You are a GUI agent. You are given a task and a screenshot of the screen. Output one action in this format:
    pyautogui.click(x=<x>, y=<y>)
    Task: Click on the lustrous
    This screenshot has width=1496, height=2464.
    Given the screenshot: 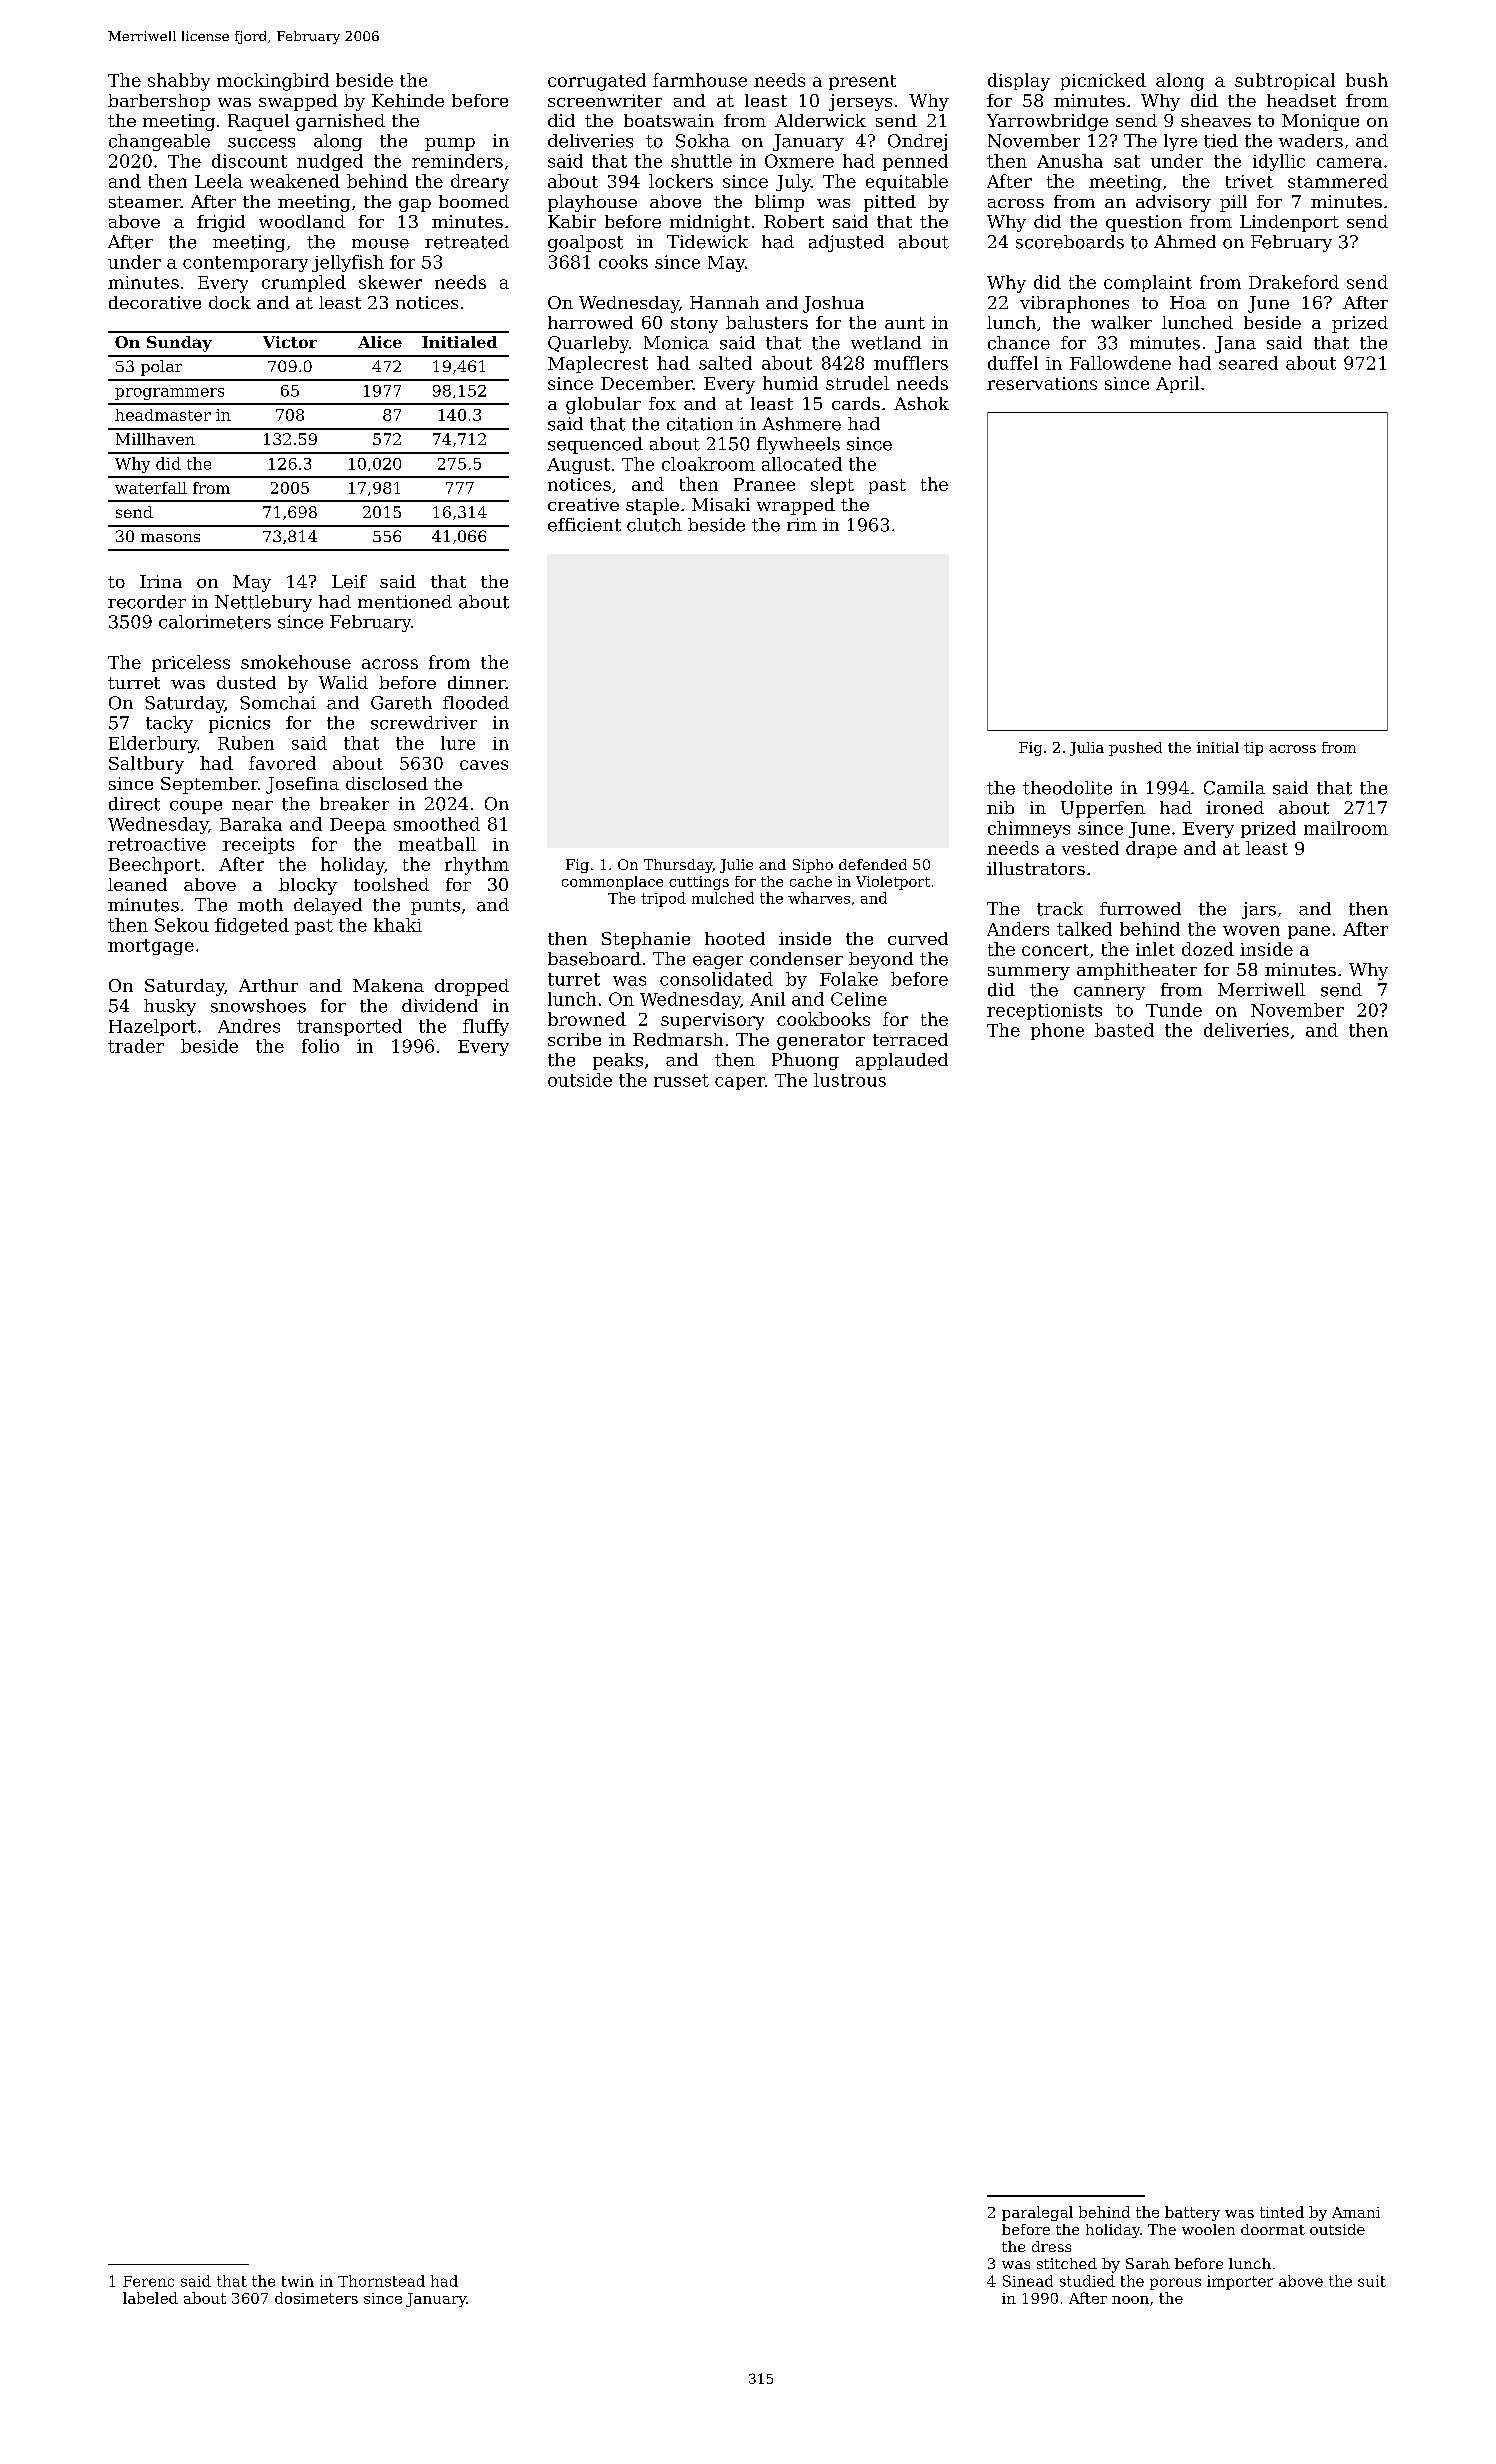 What is the action you would take?
    pyautogui.click(x=850, y=1080)
